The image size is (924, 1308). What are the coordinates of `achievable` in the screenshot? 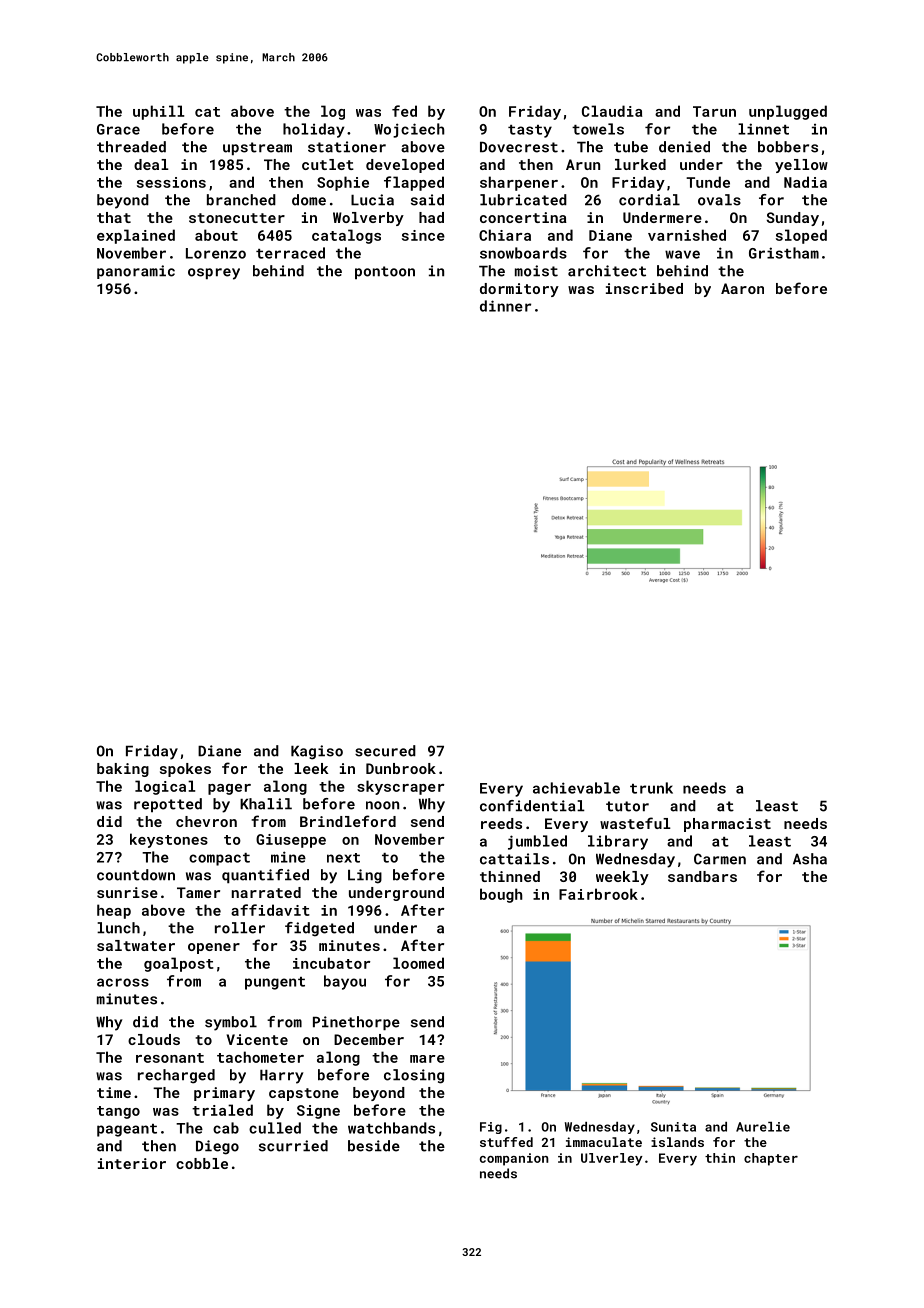 It's located at (576, 788).
